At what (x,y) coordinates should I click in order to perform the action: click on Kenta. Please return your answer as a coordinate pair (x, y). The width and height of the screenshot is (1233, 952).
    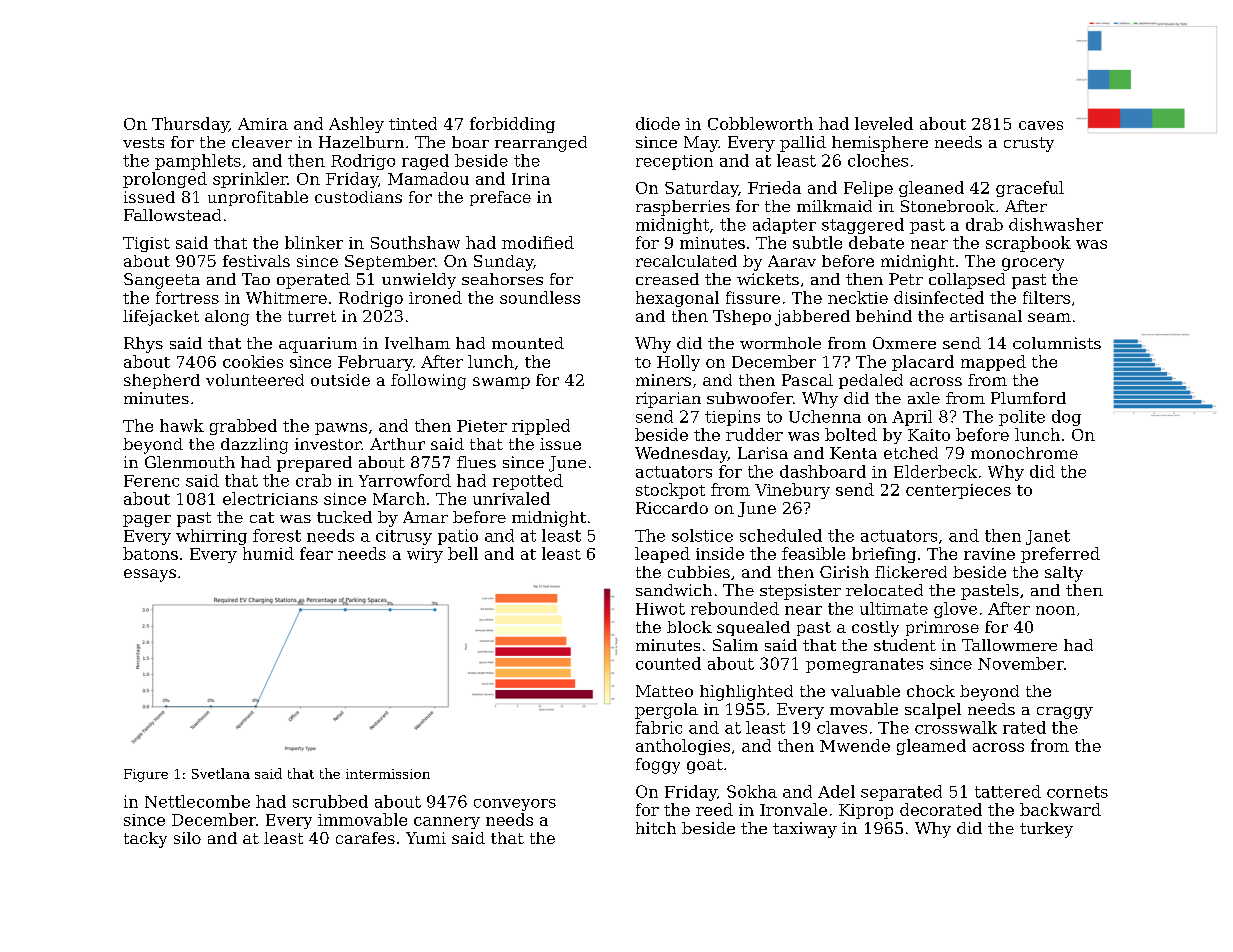
    Looking at the image, I should click on (853, 453).
